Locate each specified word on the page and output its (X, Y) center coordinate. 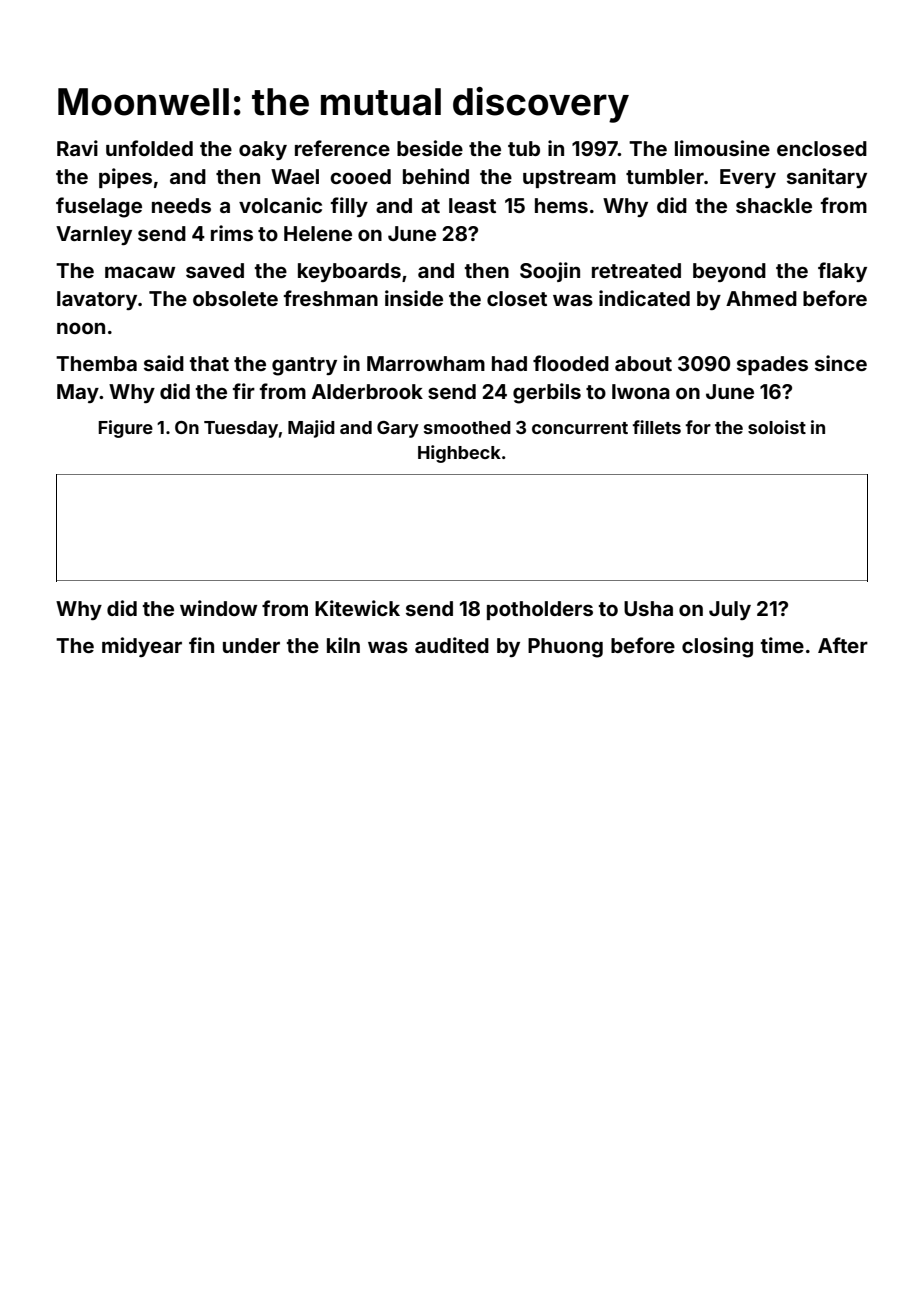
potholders (540, 610)
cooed (360, 176)
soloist (777, 427)
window (219, 608)
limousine (722, 148)
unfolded (149, 148)
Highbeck (459, 454)
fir (244, 391)
